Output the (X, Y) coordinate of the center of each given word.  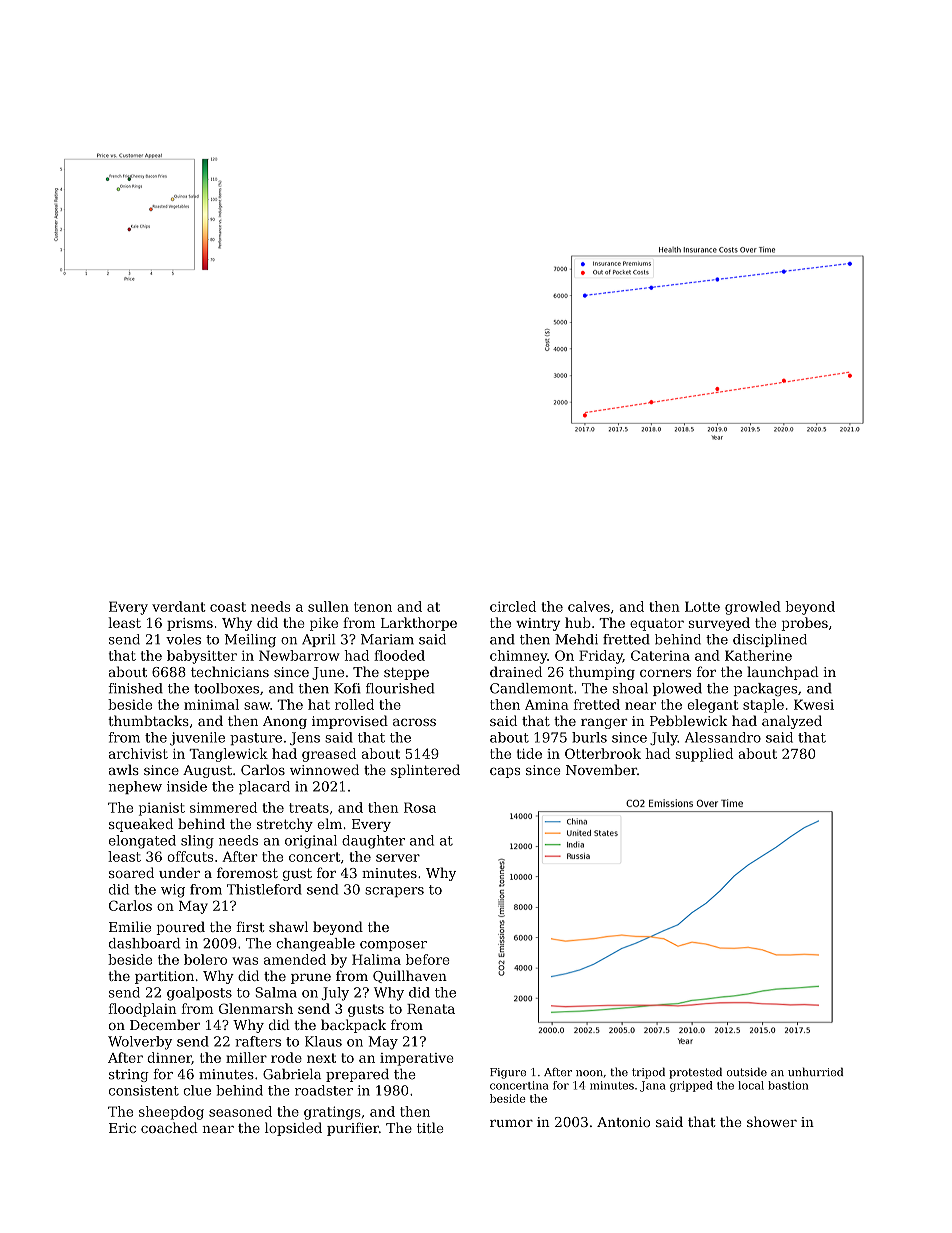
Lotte (702, 606)
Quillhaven (410, 976)
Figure (508, 1073)
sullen (328, 606)
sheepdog (171, 1113)
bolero (205, 959)
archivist (138, 753)
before (428, 959)
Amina (547, 704)
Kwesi (814, 704)
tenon (373, 607)
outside (747, 1072)
